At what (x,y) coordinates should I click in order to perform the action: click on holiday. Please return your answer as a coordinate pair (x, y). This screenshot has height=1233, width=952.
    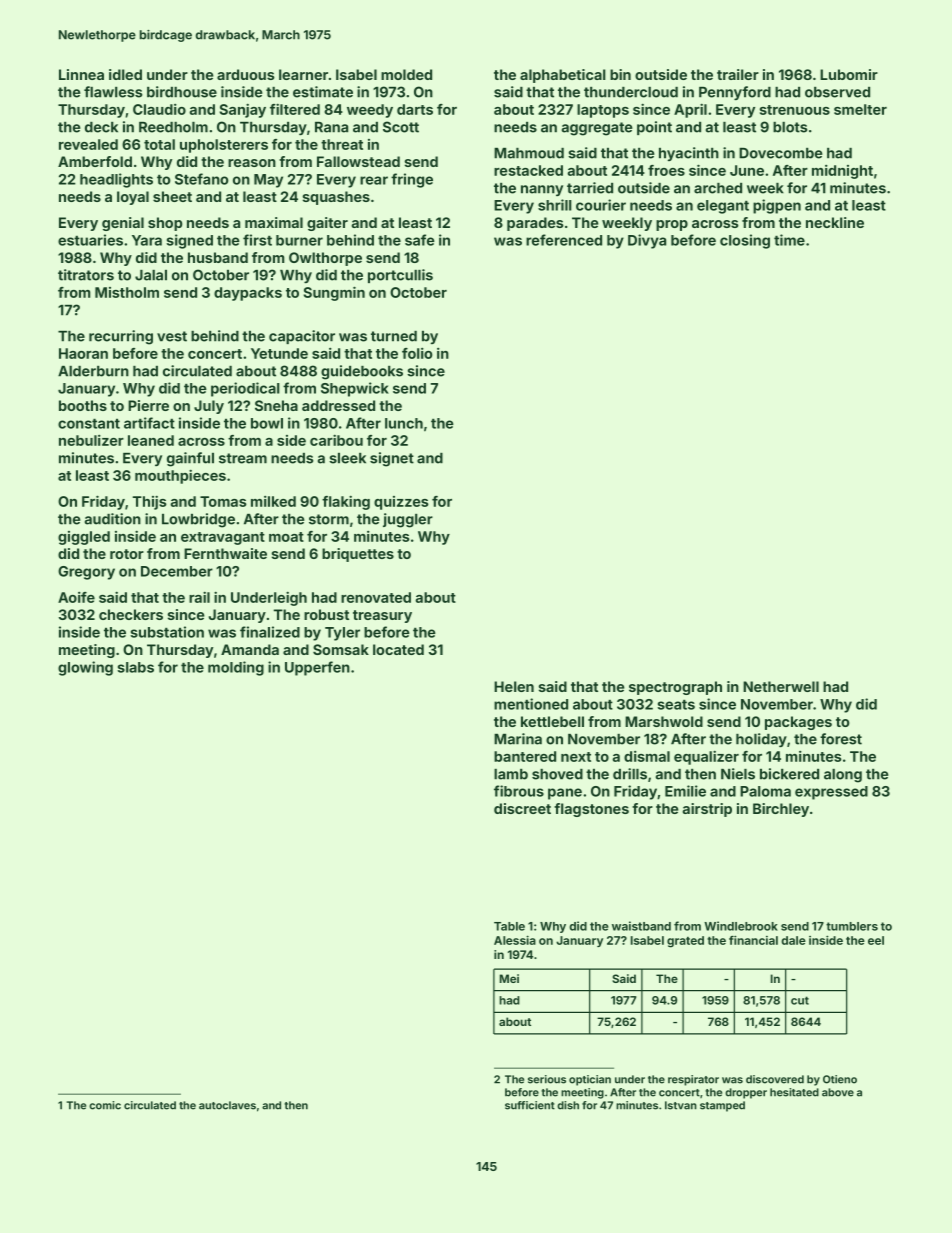
    Looking at the image, I should click on (761, 740).
